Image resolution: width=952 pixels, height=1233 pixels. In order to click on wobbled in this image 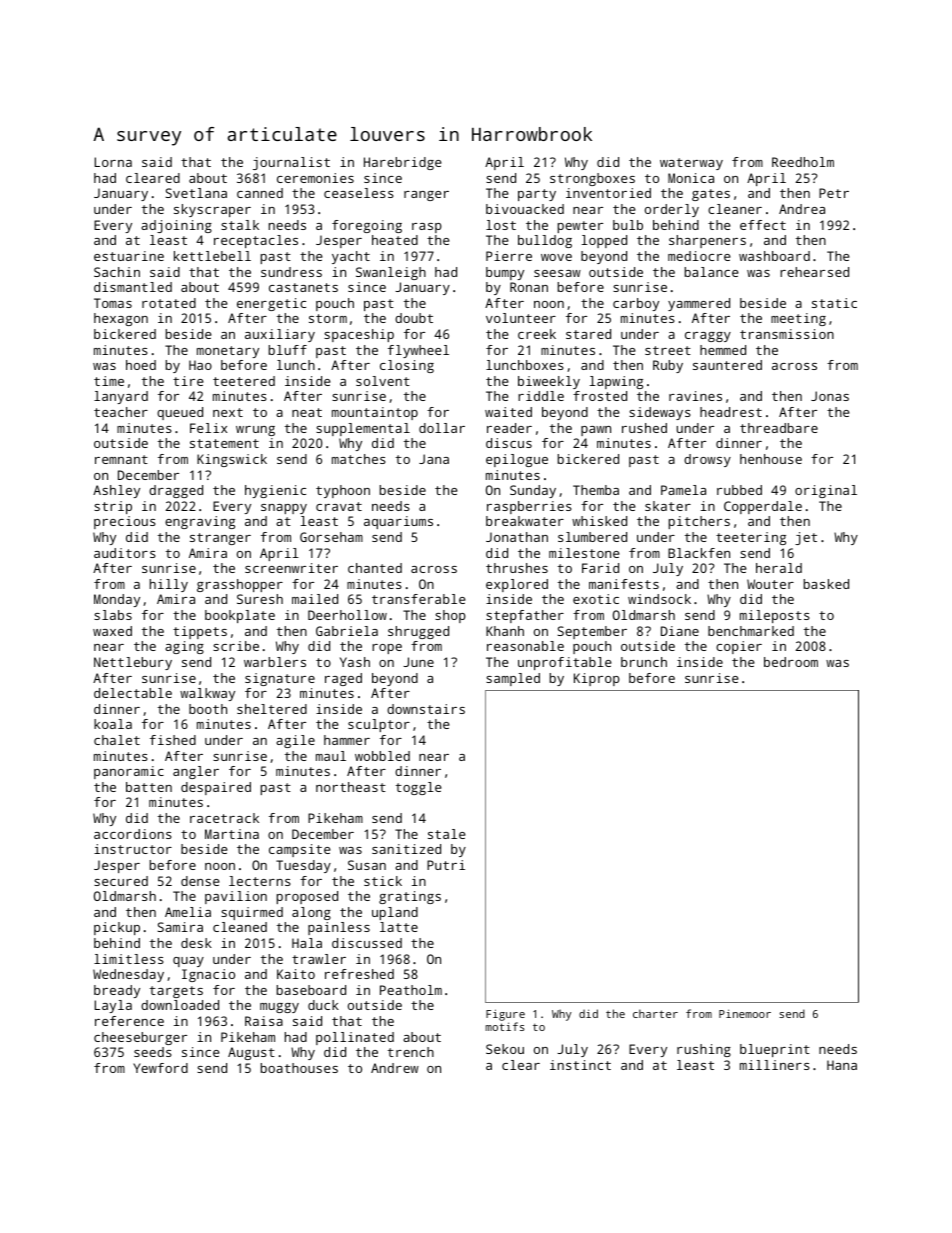, I will do `click(382, 756)`.
